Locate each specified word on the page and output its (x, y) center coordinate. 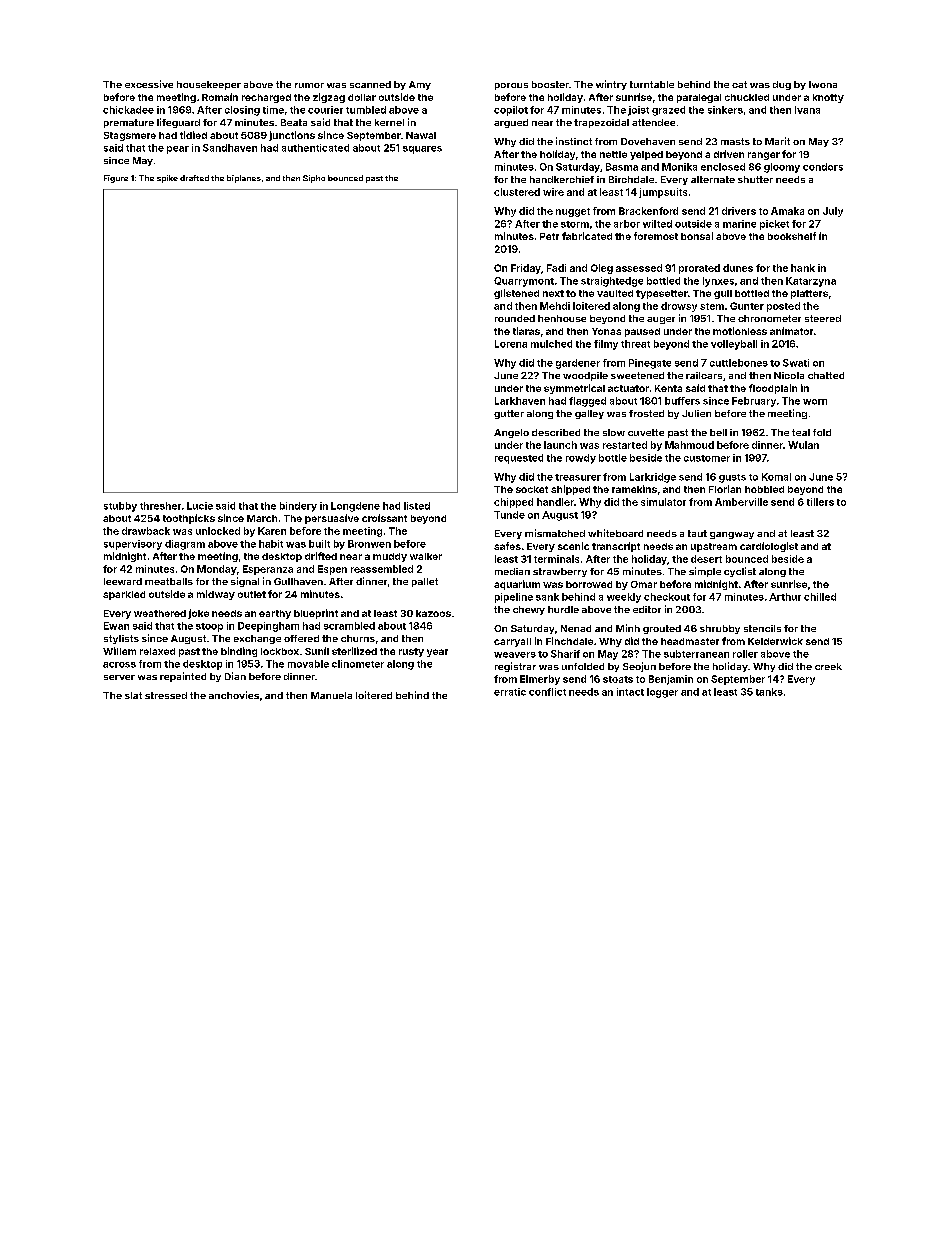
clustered (517, 192)
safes (507, 546)
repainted (183, 677)
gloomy (782, 168)
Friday (526, 269)
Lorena (511, 344)
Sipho (314, 179)
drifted (321, 556)
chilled (820, 597)
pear (178, 150)
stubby (120, 507)
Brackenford (648, 211)
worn (815, 402)
